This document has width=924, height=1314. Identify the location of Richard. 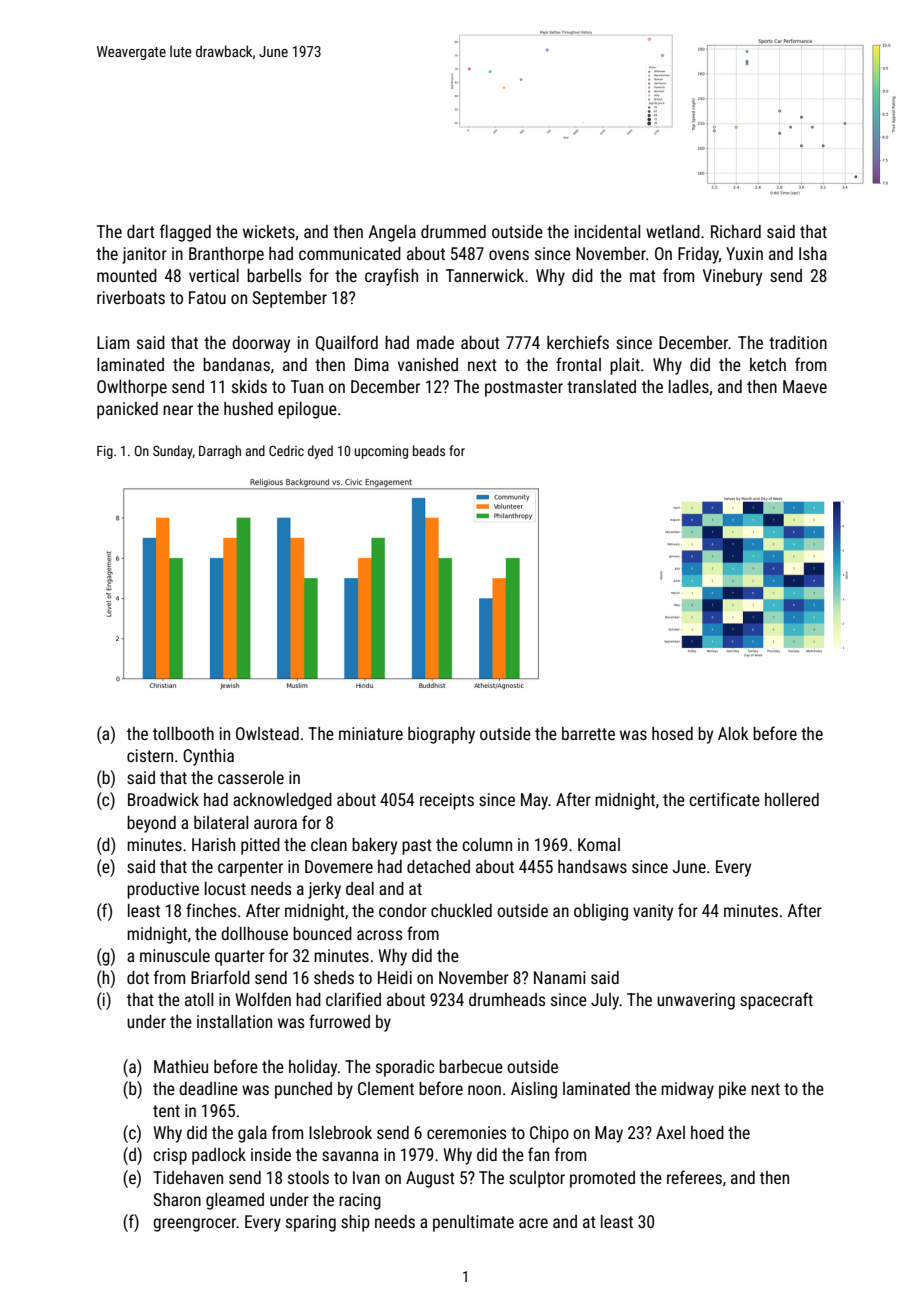
(736, 231).
